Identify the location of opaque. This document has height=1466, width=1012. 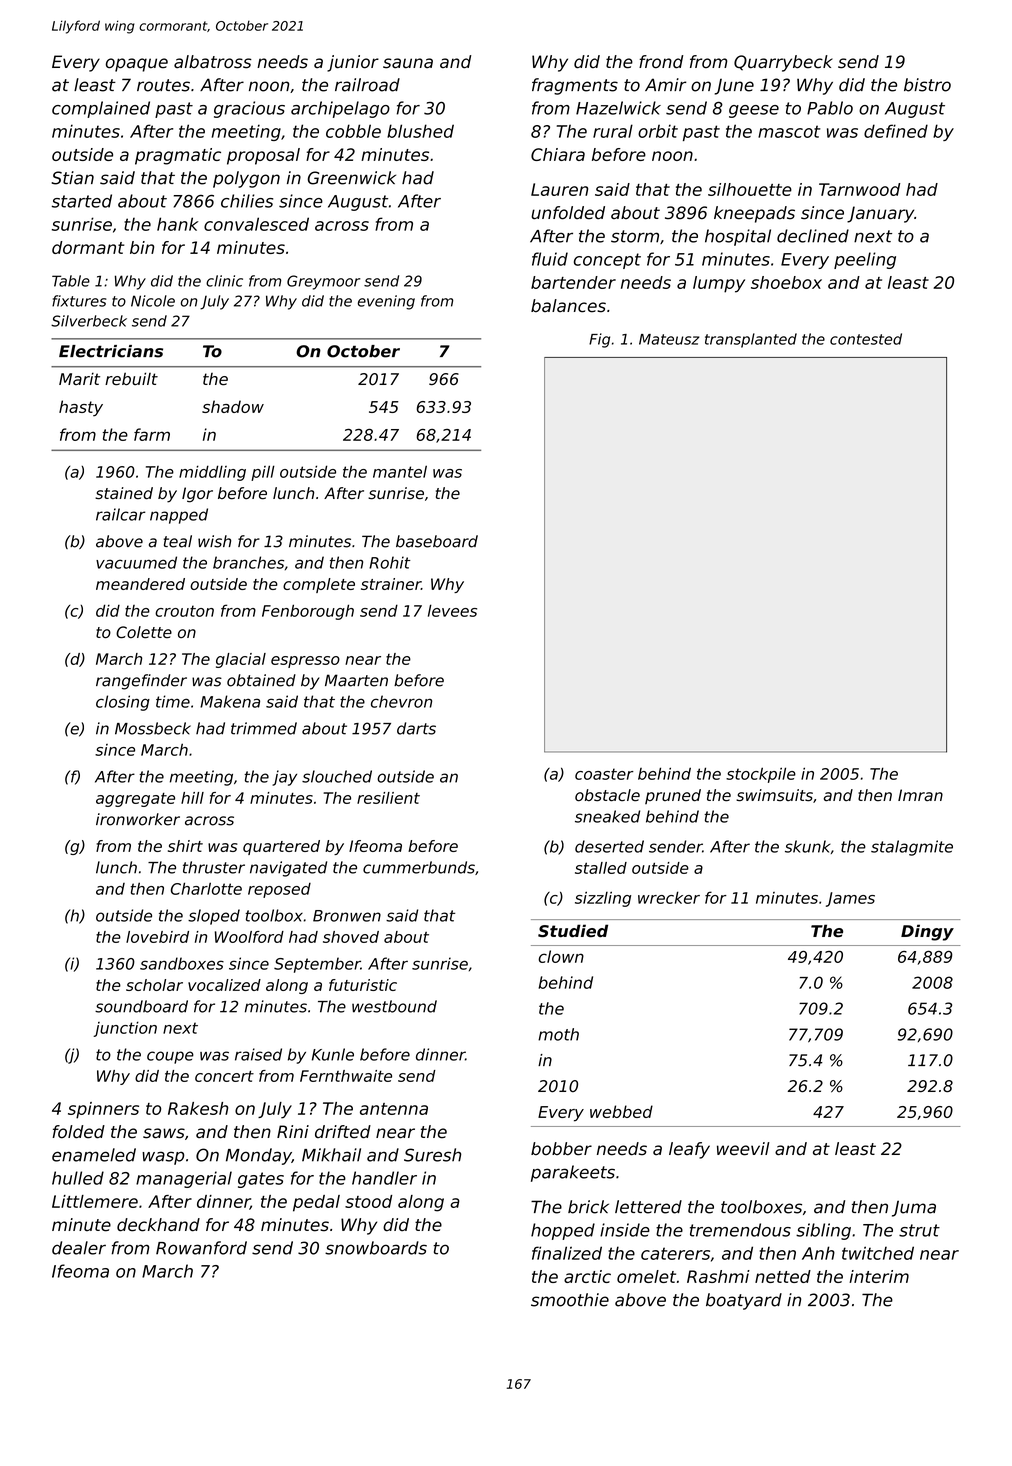
(137, 65).
